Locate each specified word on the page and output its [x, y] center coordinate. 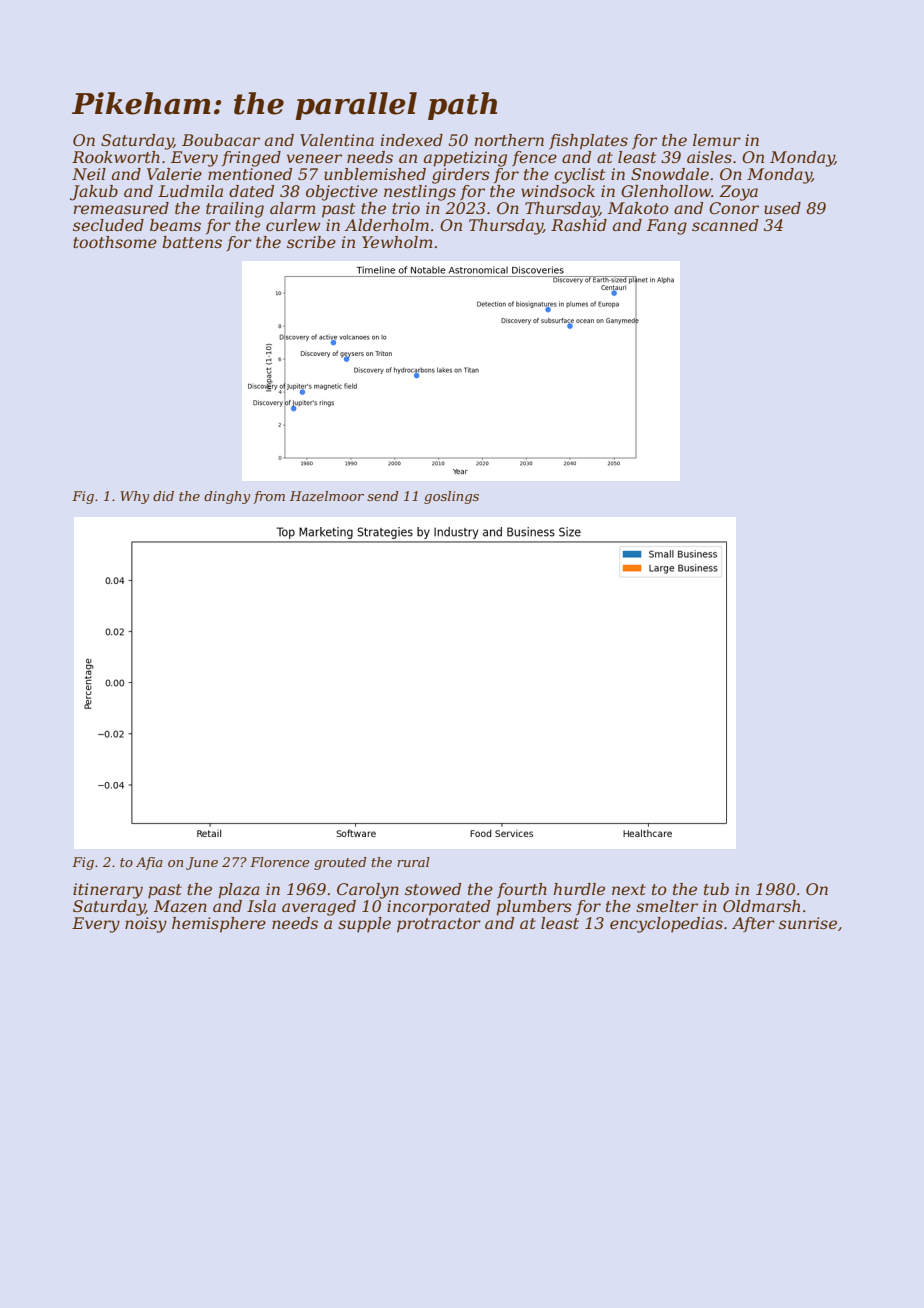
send [382, 496]
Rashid [579, 225]
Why [134, 497]
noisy [146, 925]
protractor [439, 925]
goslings [451, 497]
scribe [311, 242]
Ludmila [190, 191]
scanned [725, 225]
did [163, 496]
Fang [667, 227]
